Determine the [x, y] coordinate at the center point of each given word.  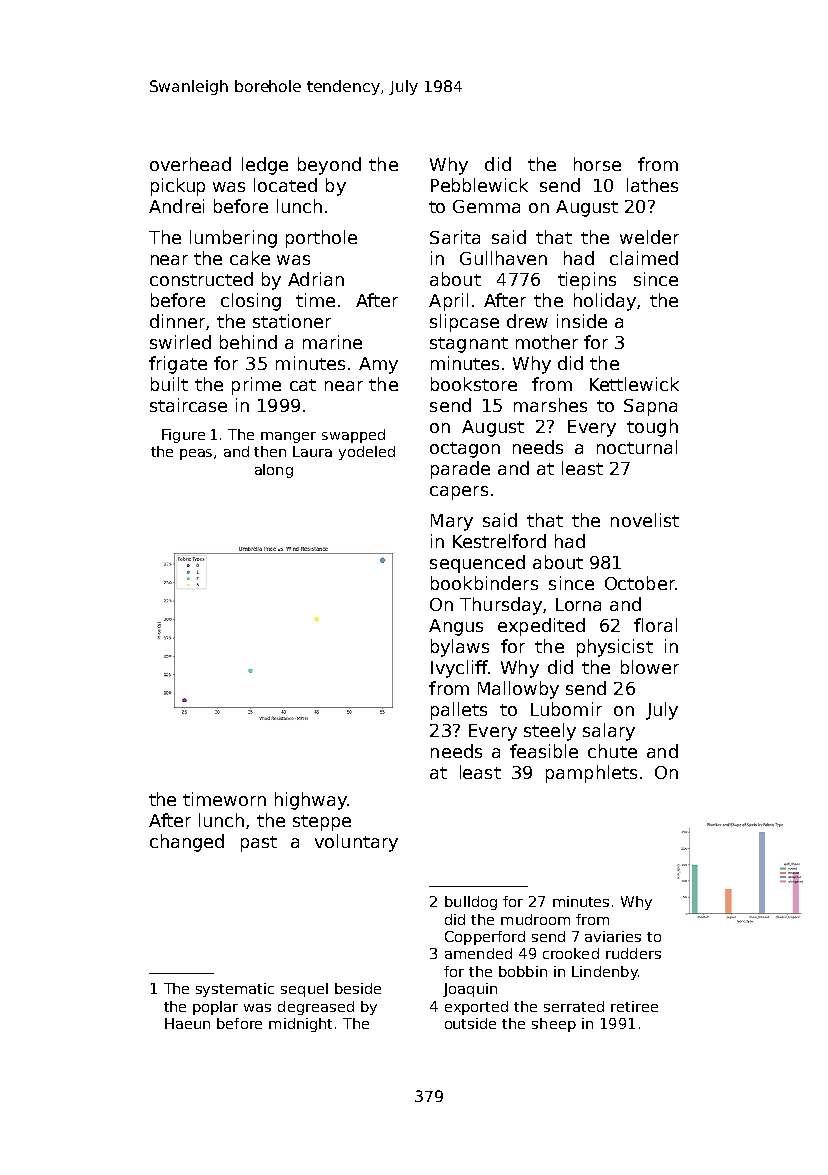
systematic [235, 990]
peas [196, 454]
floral [655, 625]
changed [187, 843]
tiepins [587, 281]
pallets [459, 711]
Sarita [455, 237]
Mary [452, 522]
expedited [541, 627]
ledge [265, 166]
